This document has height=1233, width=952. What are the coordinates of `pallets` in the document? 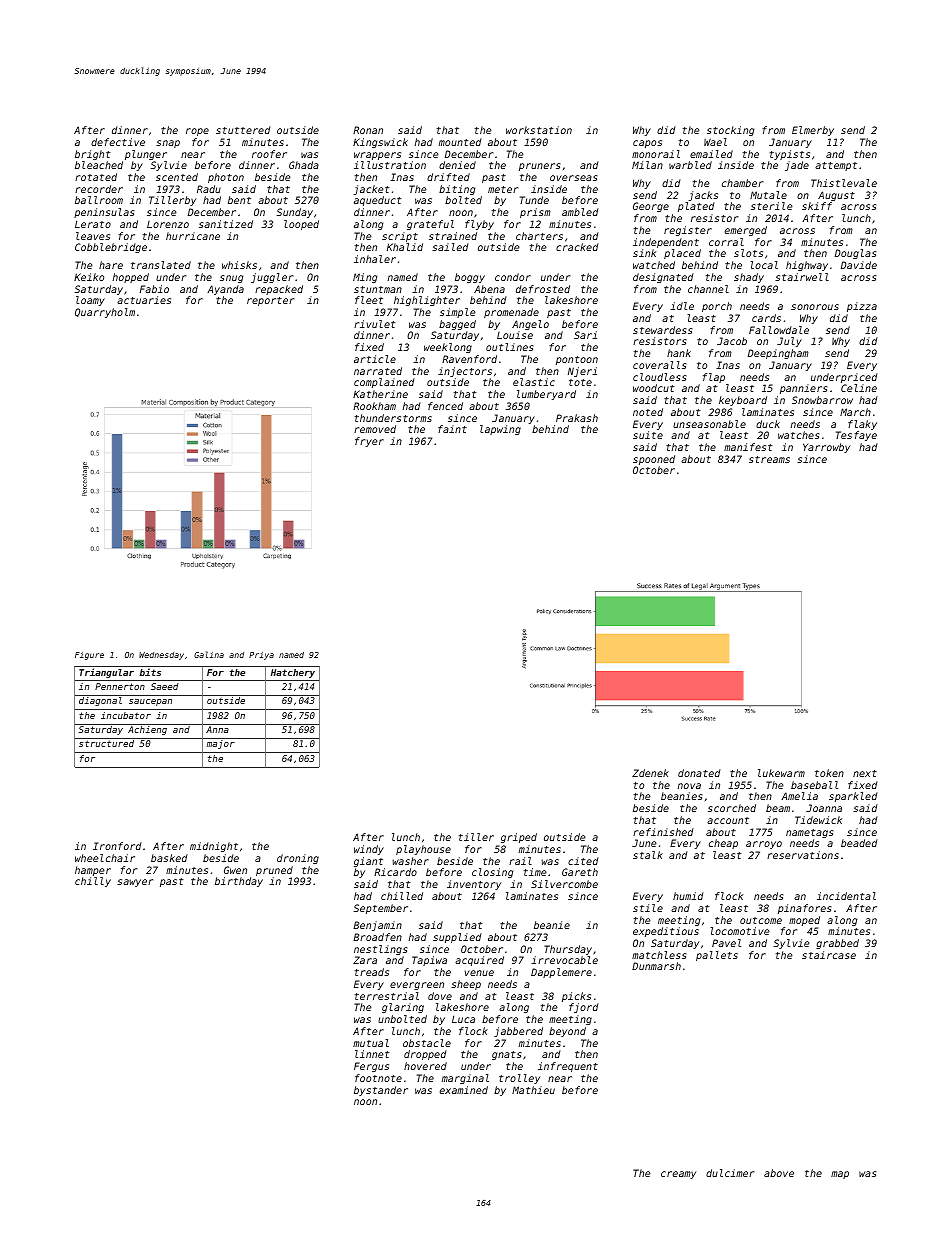 It's located at (717, 956).
